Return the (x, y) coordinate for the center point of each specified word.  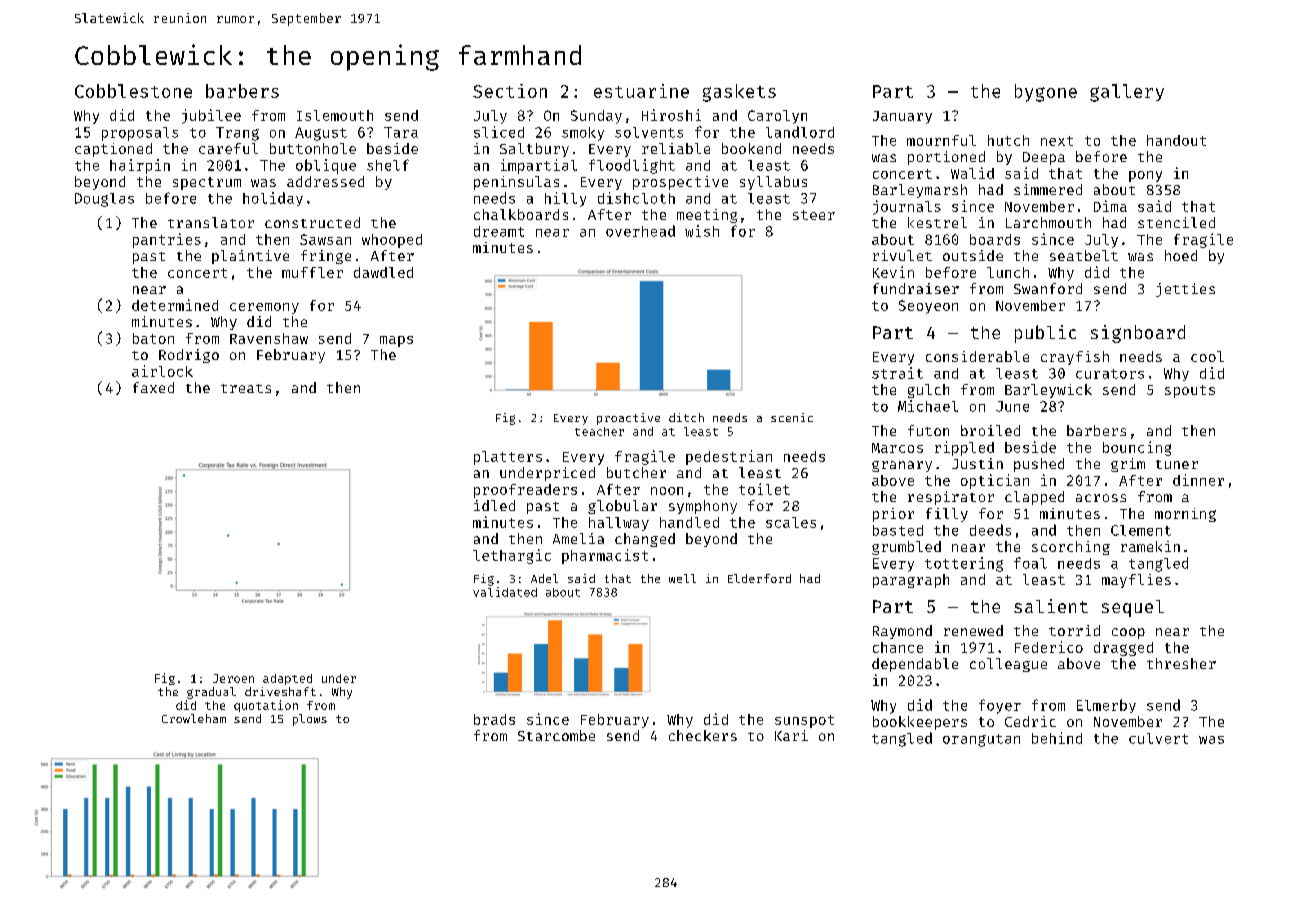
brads (494, 719)
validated (505, 592)
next (1057, 141)
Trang (237, 134)
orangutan (981, 740)
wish (702, 231)
